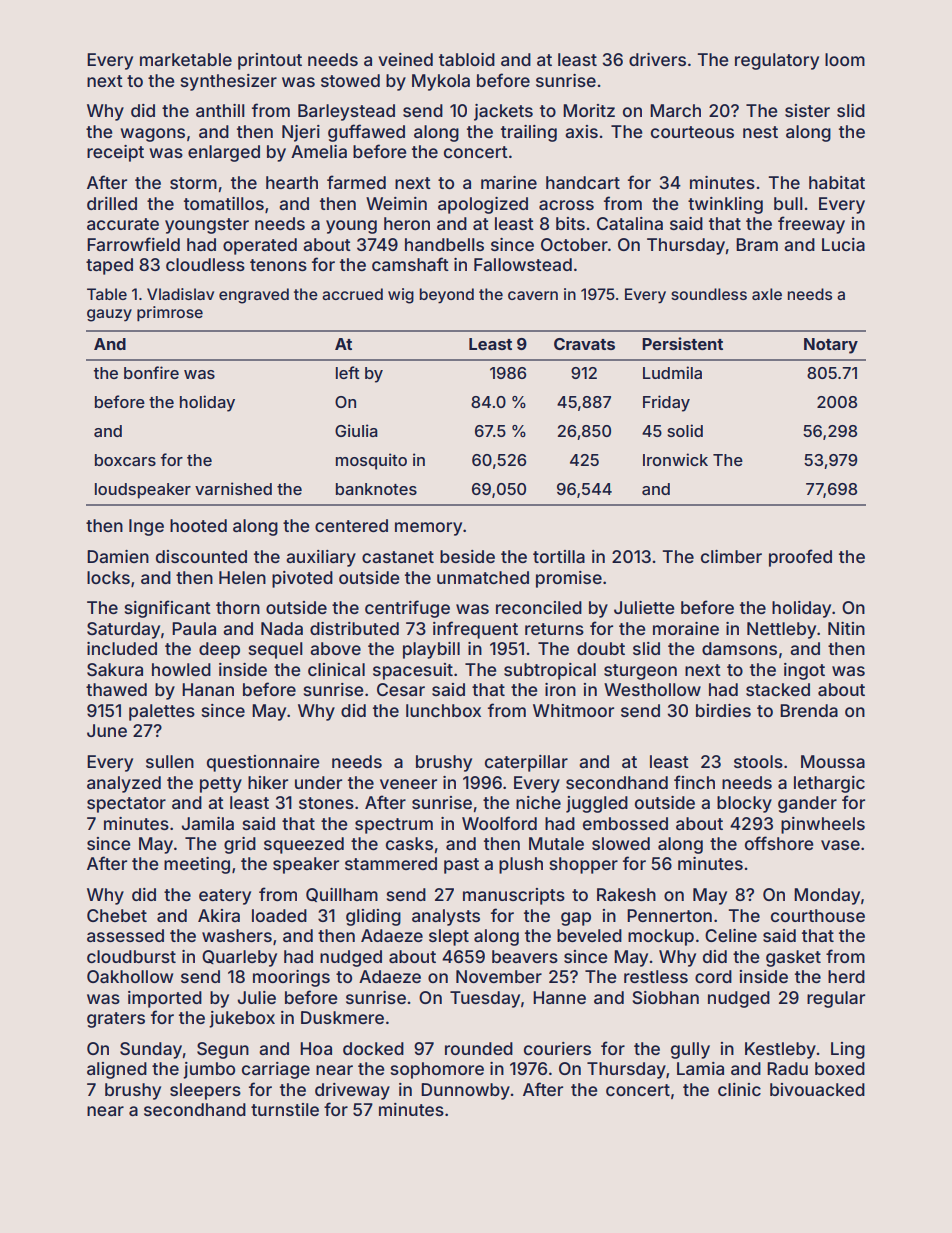 This image has width=952, height=1233. I want to click on Inge, so click(146, 527).
